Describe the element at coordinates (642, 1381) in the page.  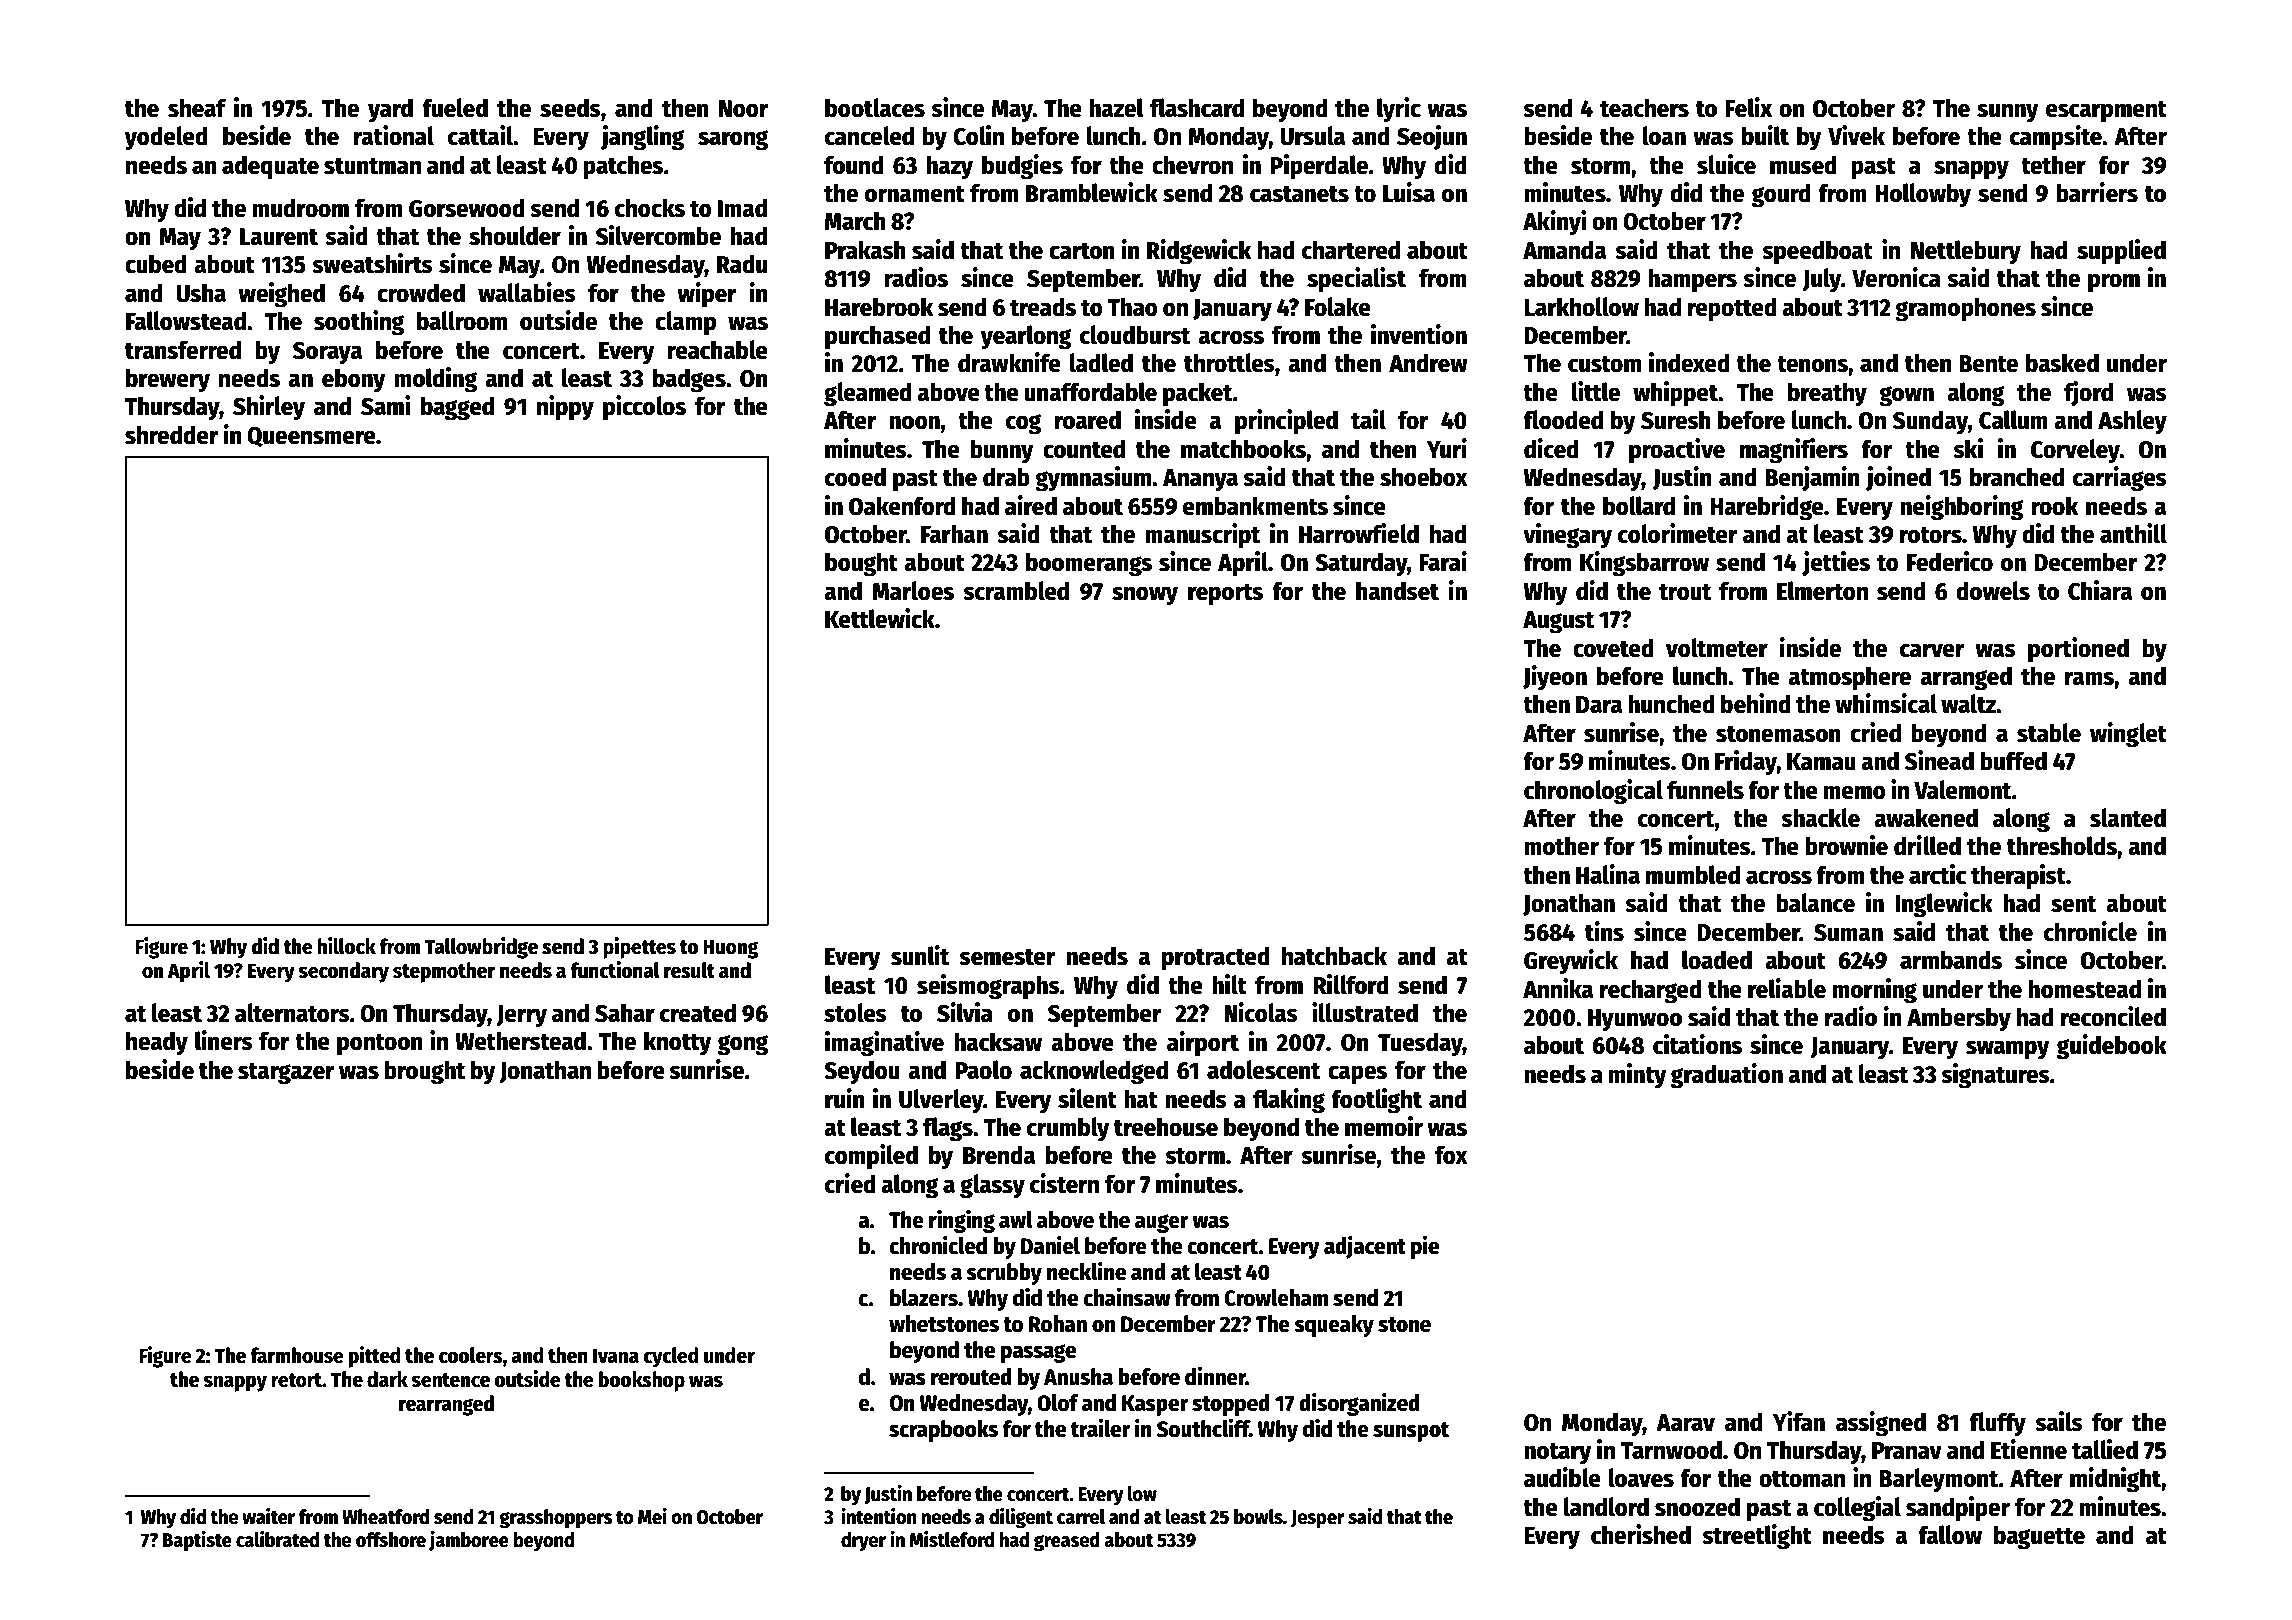
I see `bookshop` at that location.
